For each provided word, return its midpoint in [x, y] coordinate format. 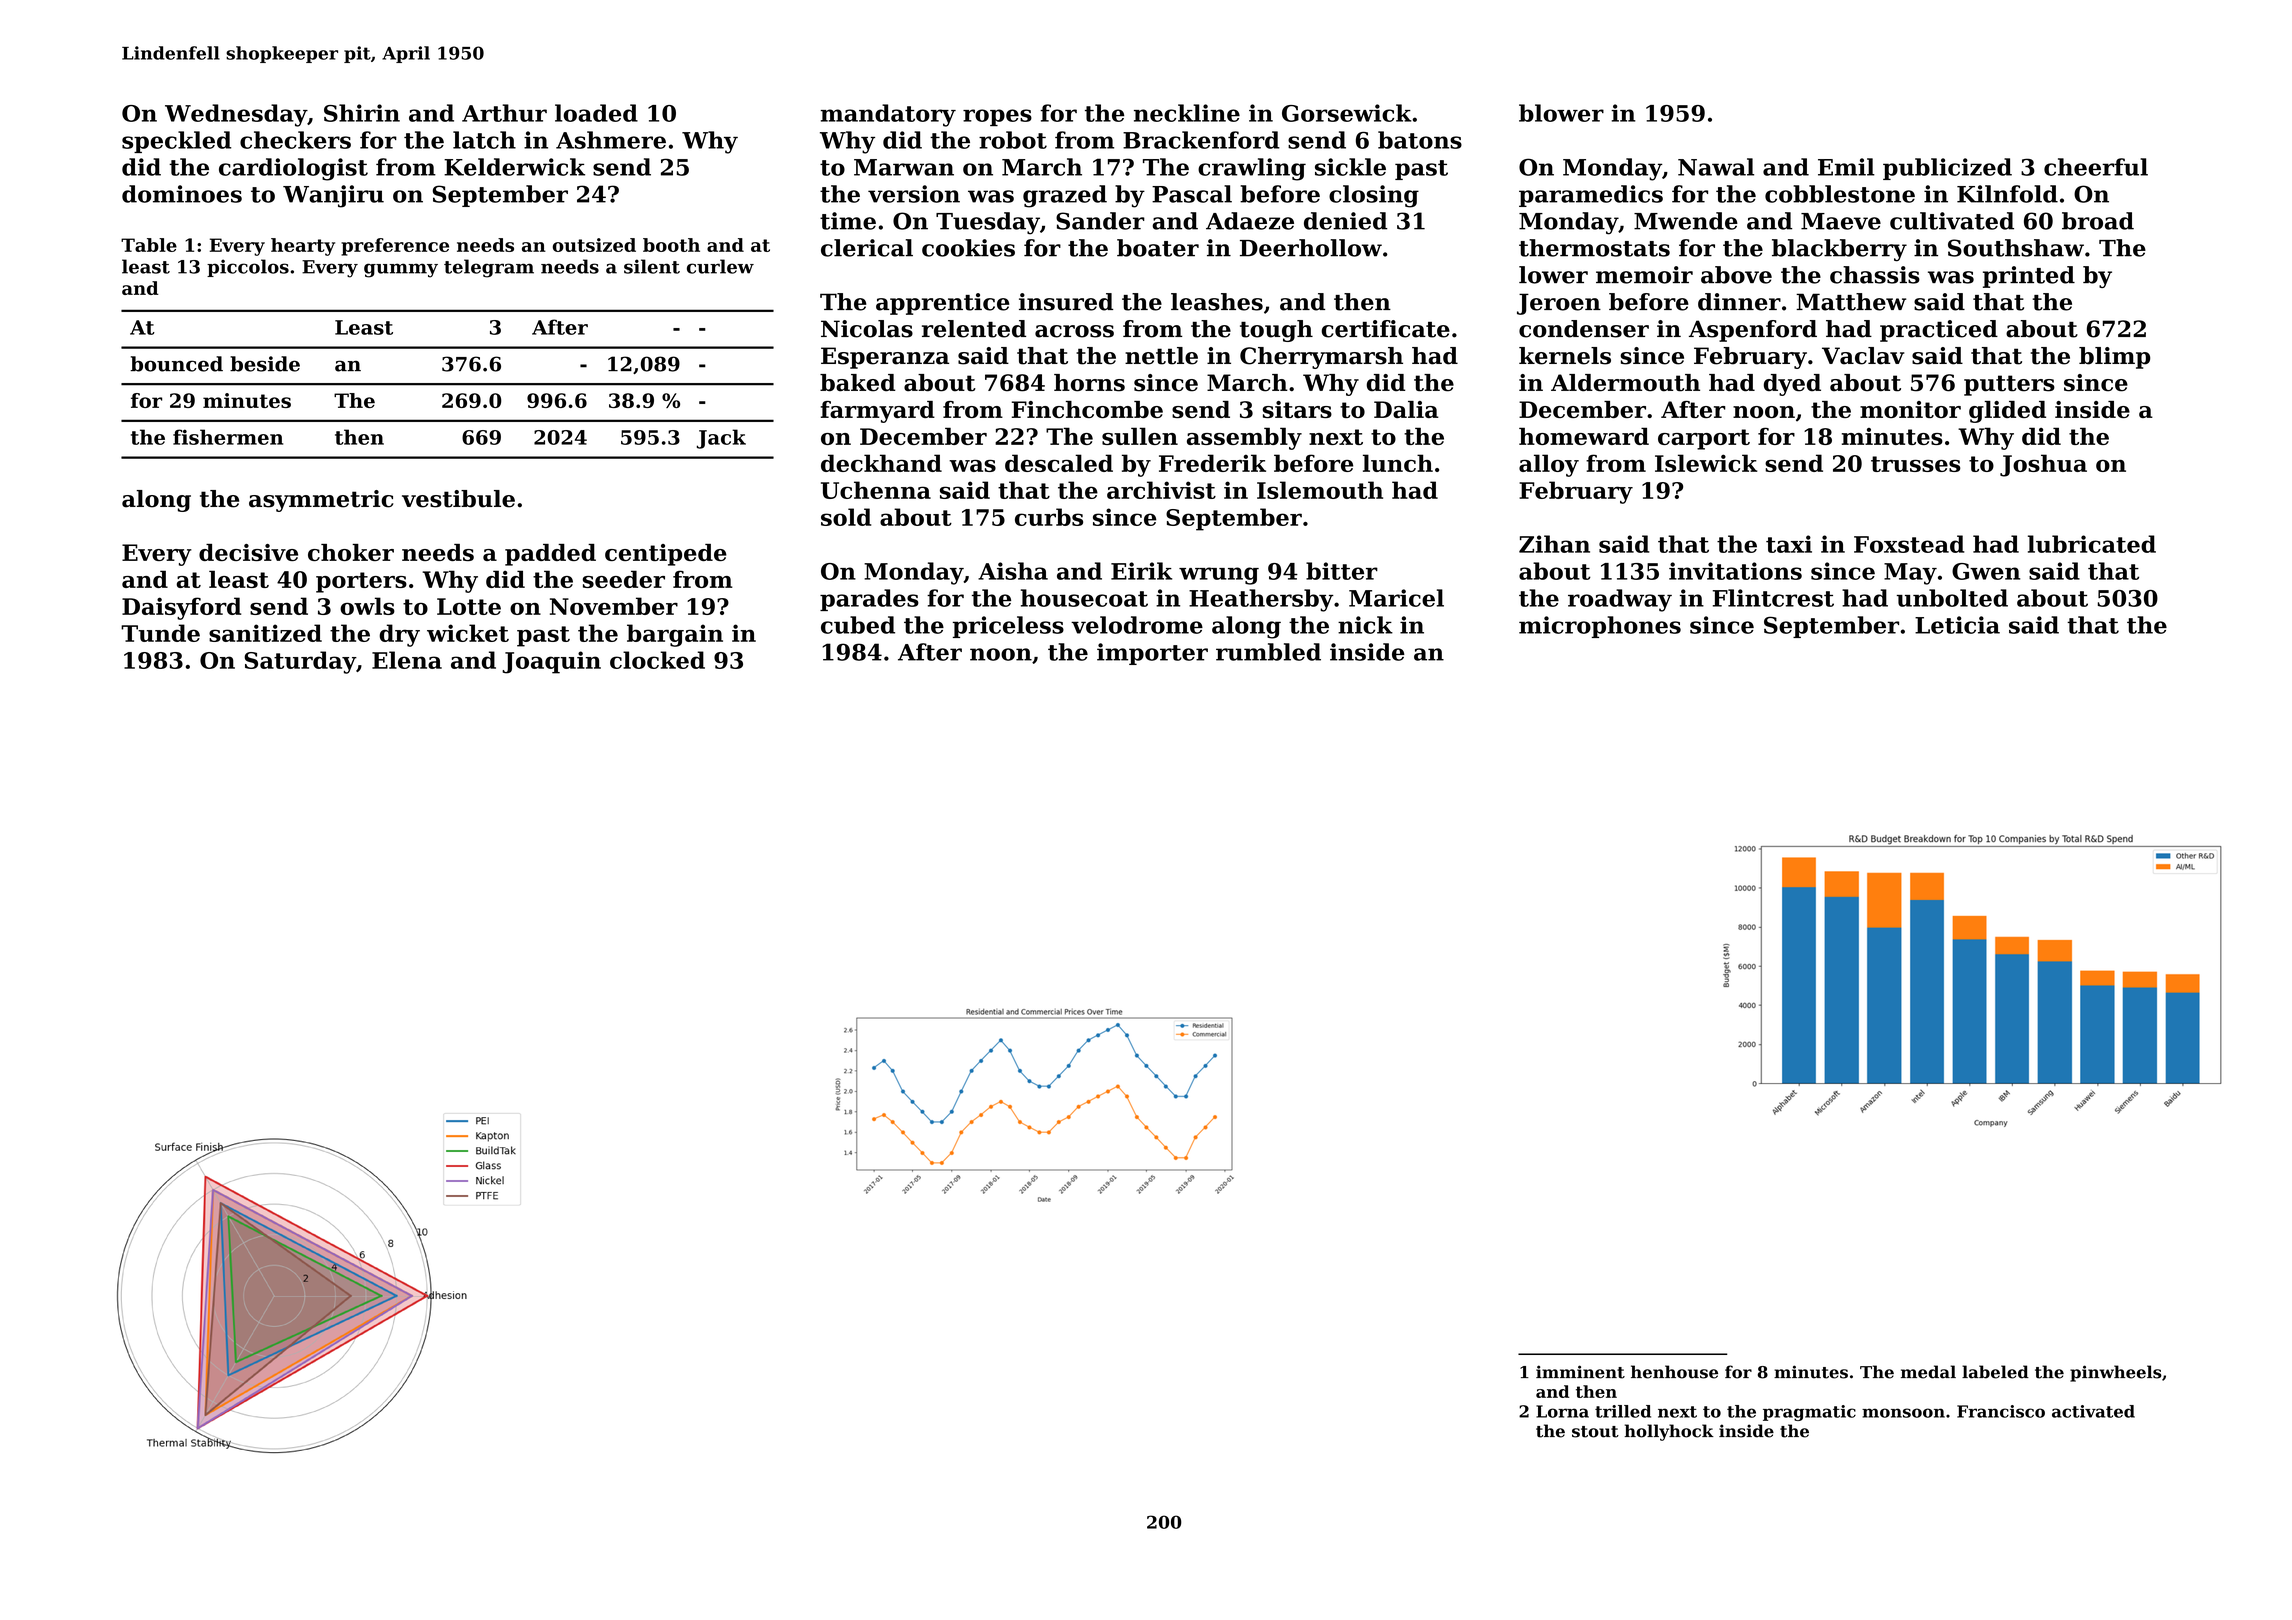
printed [2029, 277]
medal [1928, 1372]
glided [2007, 412]
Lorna [1562, 1411]
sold [846, 517]
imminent [1580, 1372]
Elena [407, 660]
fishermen [228, 437]
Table [149, 245]
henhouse [1674, 1372]
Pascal [1192, 194]
